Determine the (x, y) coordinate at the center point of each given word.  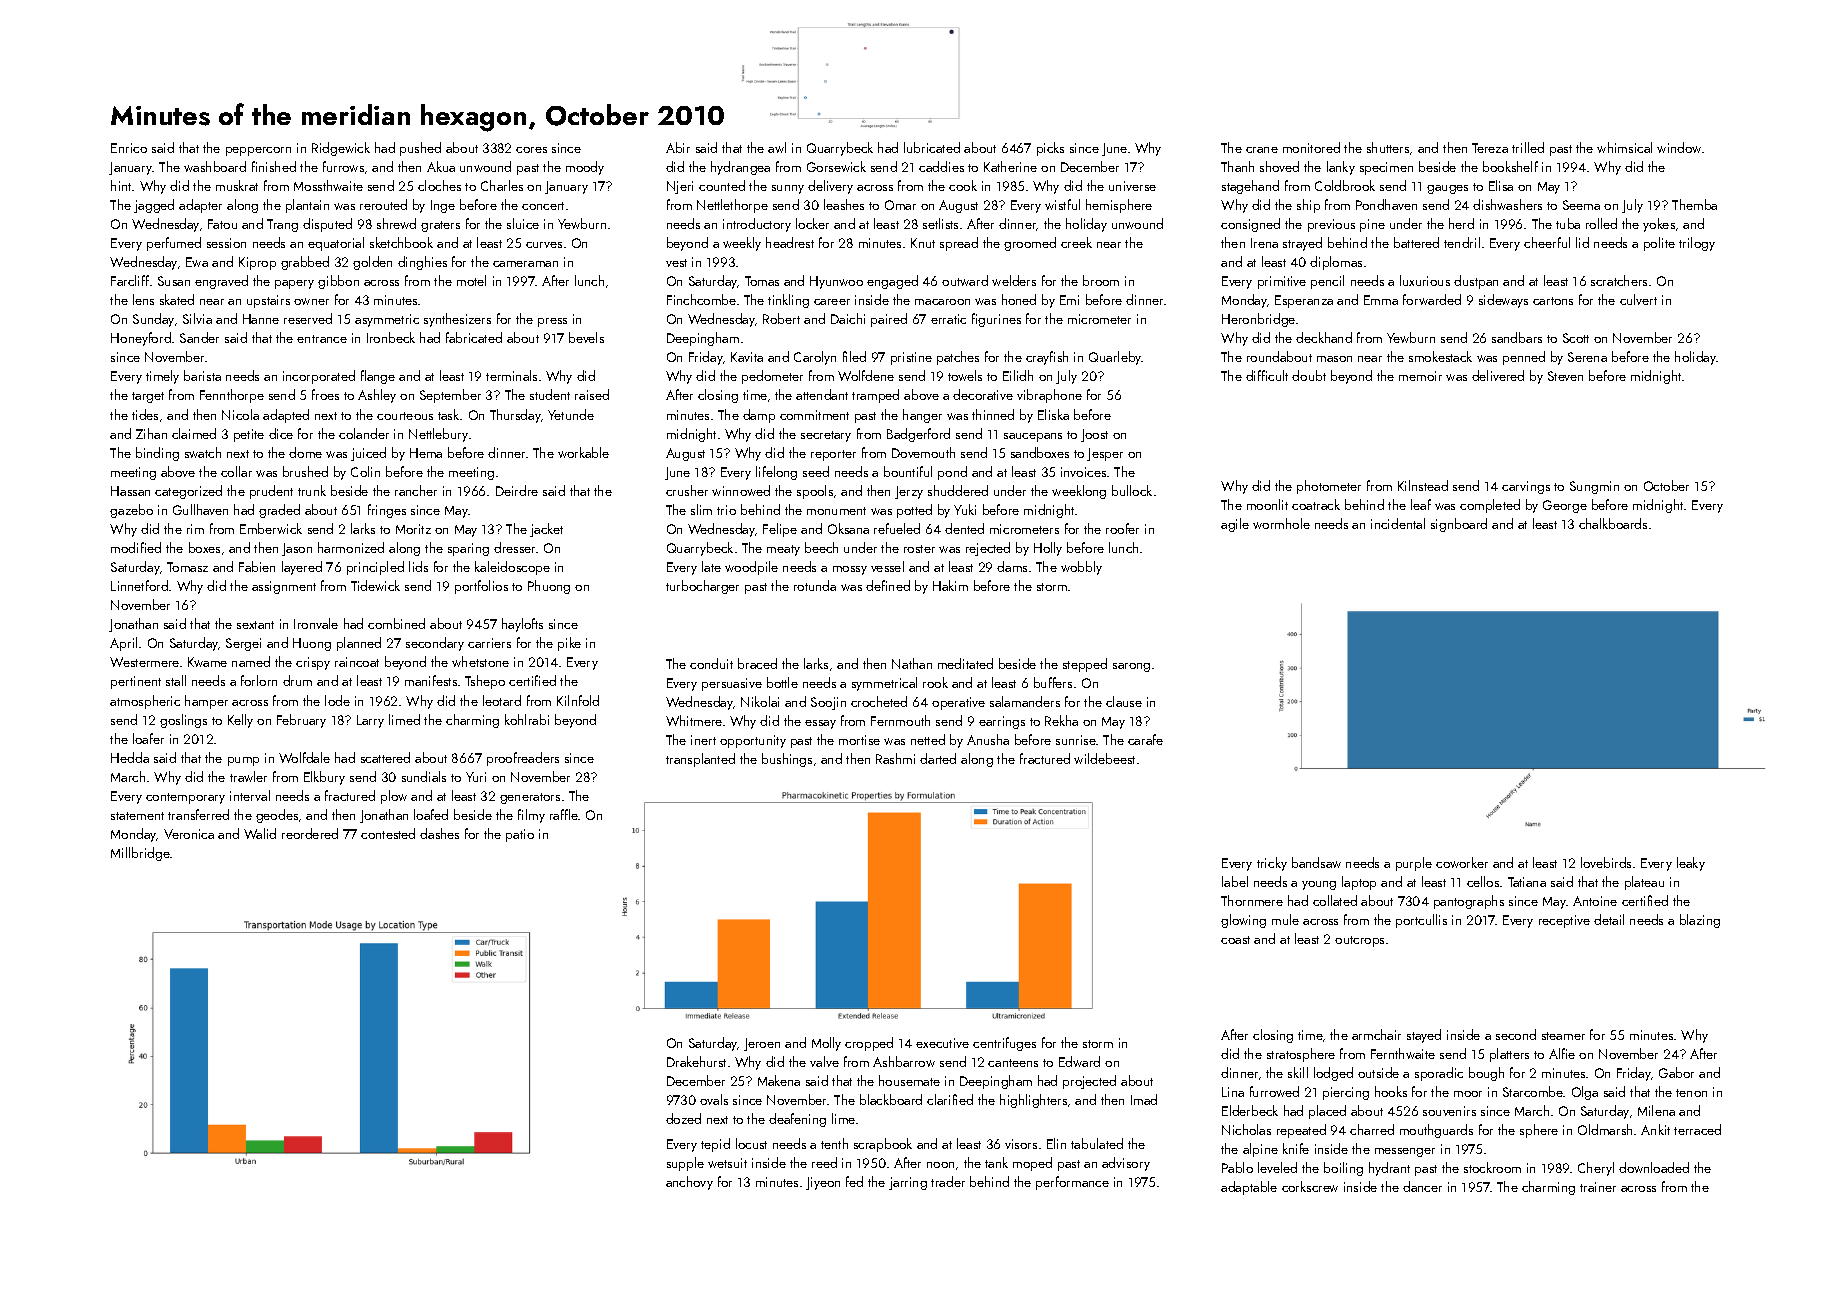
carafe (1145, 739)
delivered (1498, 375)
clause (1124, 701)
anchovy (689, 1183)
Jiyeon (823, 1183)
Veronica (189, 834)
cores (531, 150)
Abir (678, 147)
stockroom (1492, 1167)
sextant (255, 625)
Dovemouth (923, 452)
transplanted (700, 760)
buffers (1053, 682)
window (1679, 147)
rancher (416, 490)
